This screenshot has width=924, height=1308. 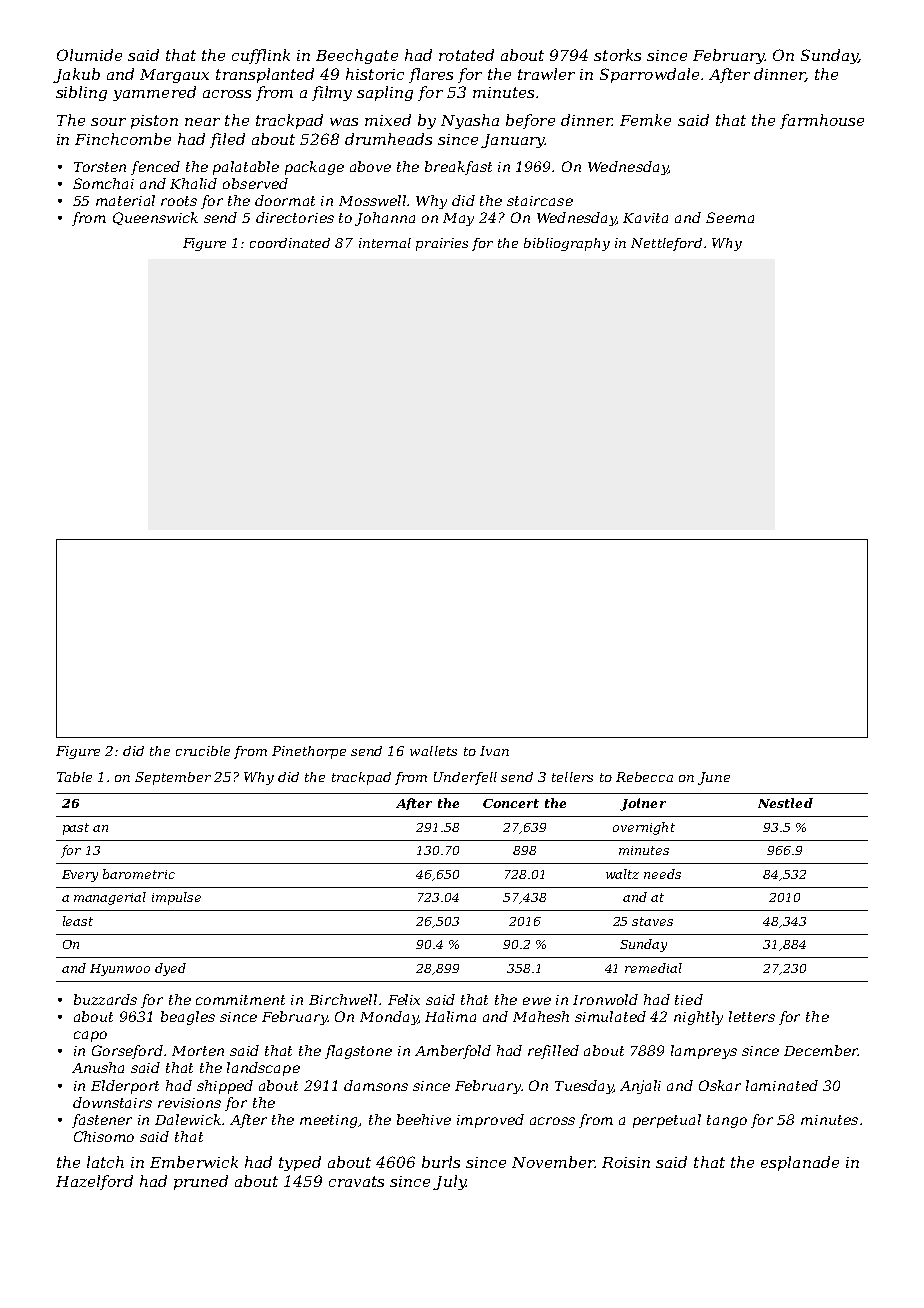 What do you see at coordinates (652, 921) in the screenshot?
I see `staves` at bounding box center [652, 921].
